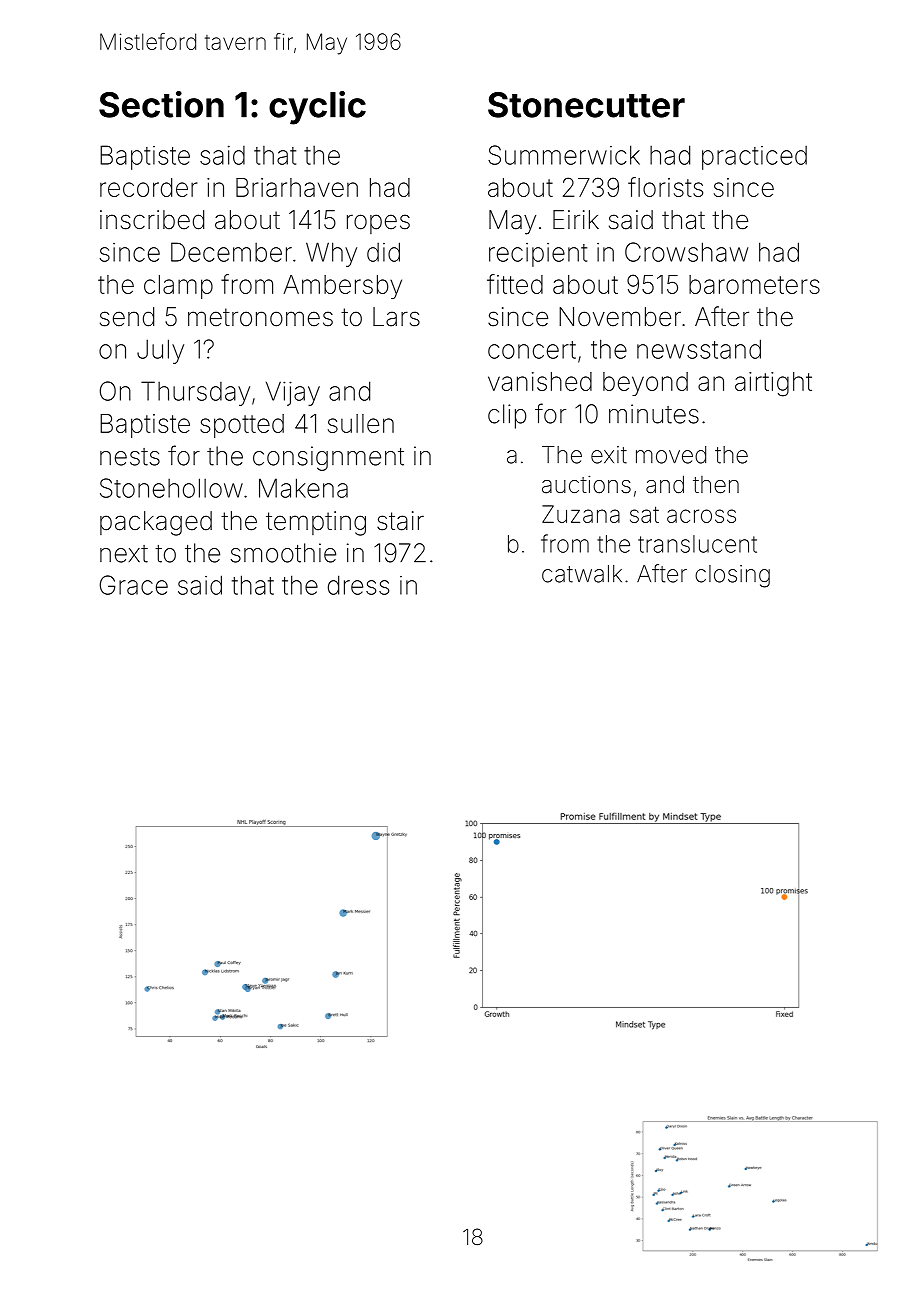  I want to click on next, so click(124, 554).
